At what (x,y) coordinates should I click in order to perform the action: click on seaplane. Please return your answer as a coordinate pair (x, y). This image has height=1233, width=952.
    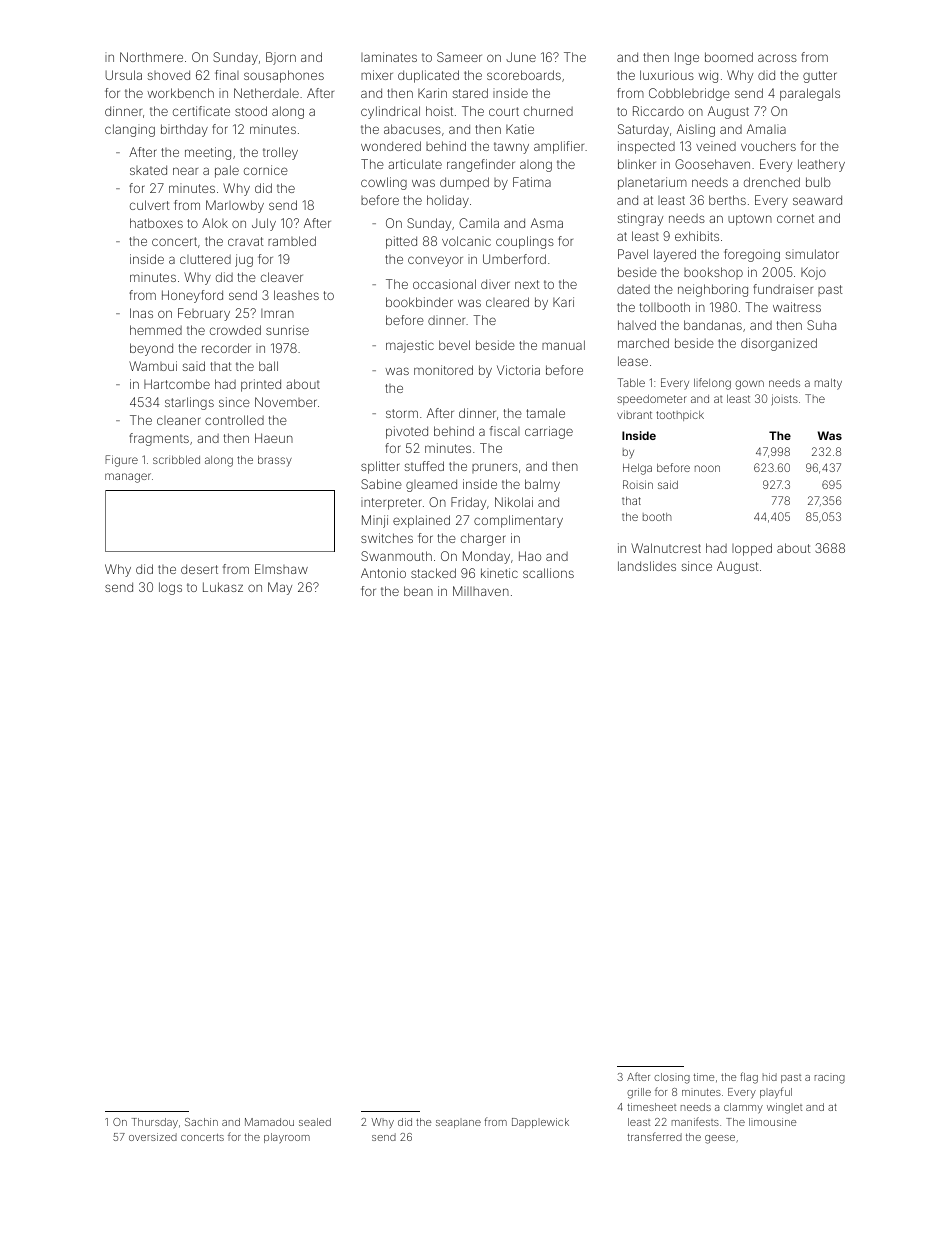
    Looking at the image, I should click on (458, 1123).
